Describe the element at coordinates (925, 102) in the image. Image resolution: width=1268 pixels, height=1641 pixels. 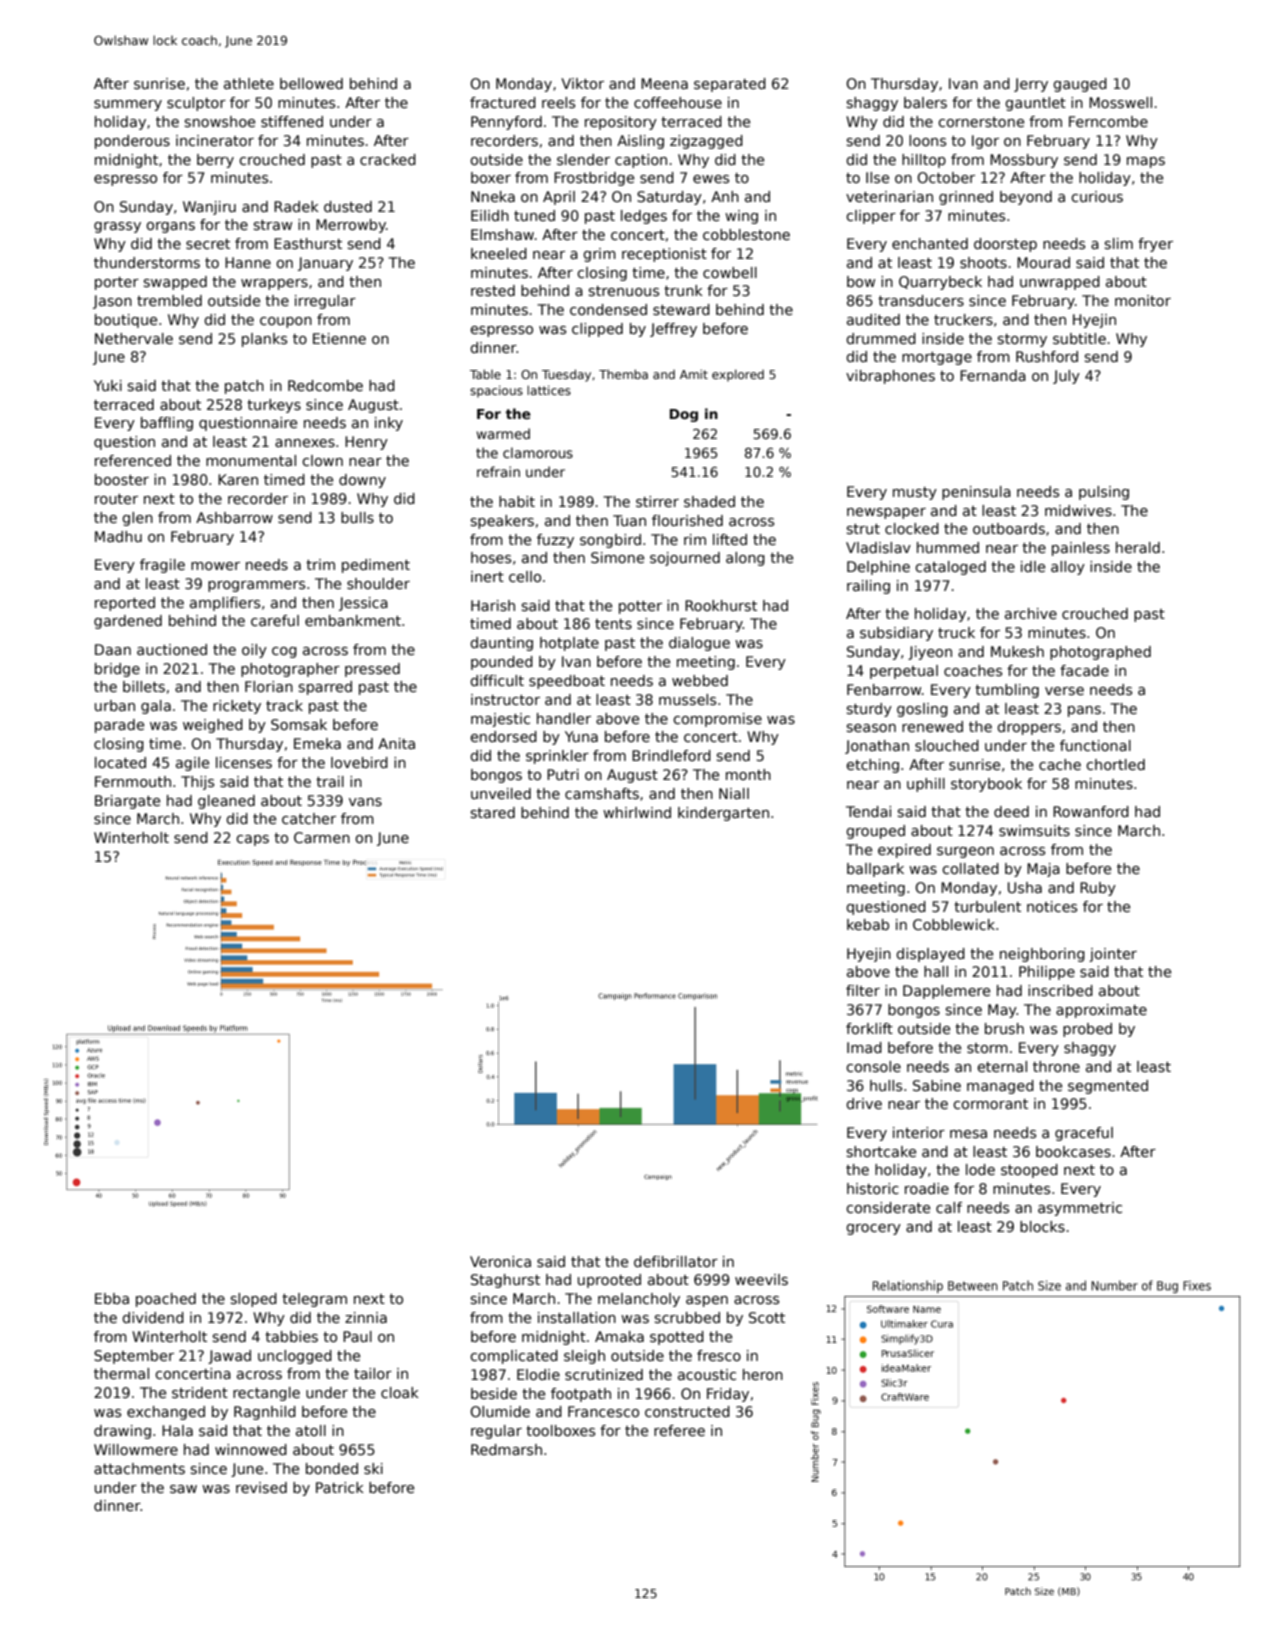
I see `balers` at that location.
